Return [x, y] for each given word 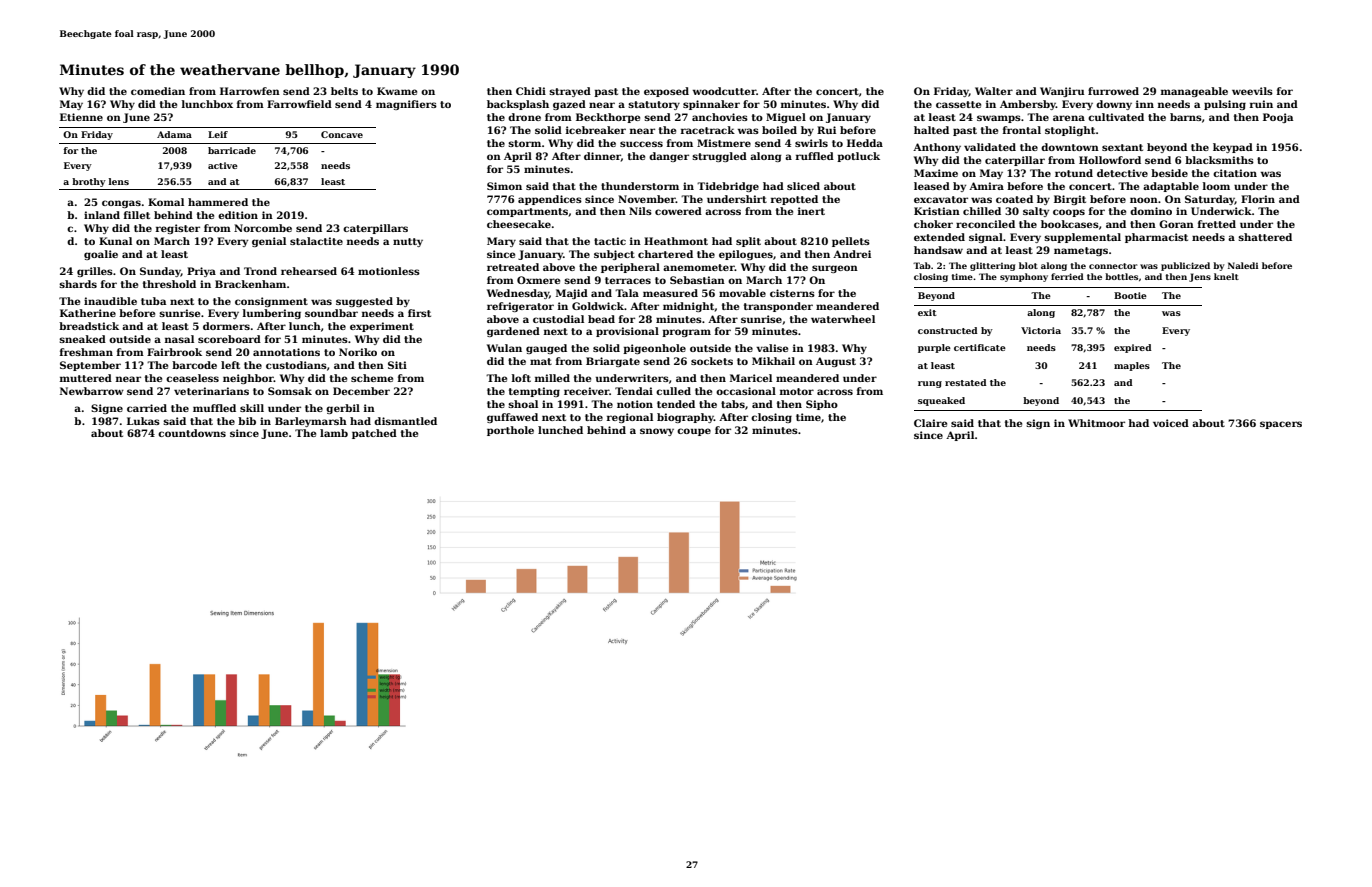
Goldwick [598, 306]
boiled [779, 130]
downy [1114, 105]
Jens [1200, 277]
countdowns [192, 433]
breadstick [89, 326]
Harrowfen [250, 91]
